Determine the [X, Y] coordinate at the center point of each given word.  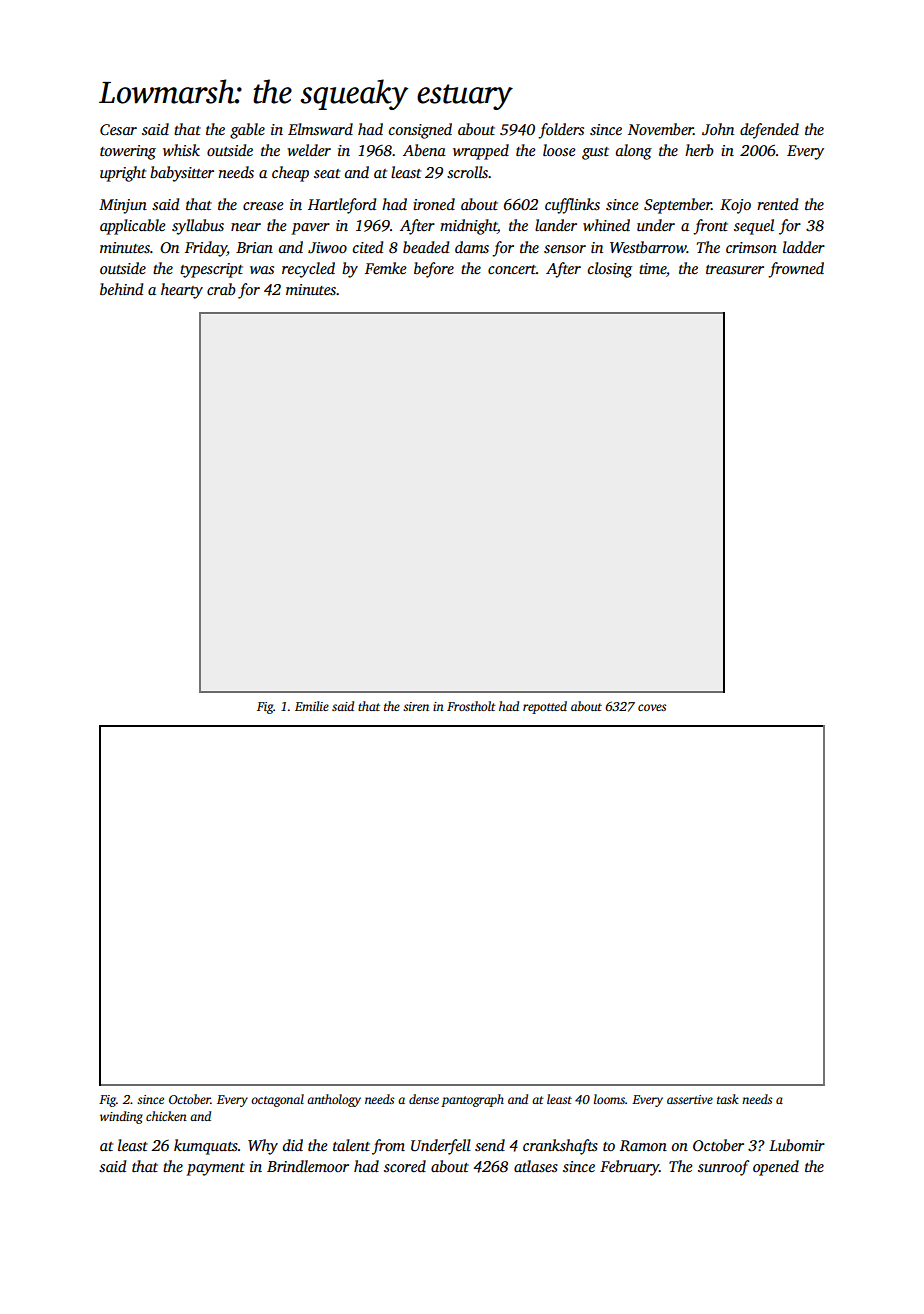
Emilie [312, 706]
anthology [334, 1100]
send [490, 1145]
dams [472, 247]
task [728, 1099]
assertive [690, 1099]
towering [128, 152]
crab [221, 289]
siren [416, 706]
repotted [545, 707]
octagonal [277, 1100]
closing [610, 270]
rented [777, 204]
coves [652, 707]
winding [121, 1117]
